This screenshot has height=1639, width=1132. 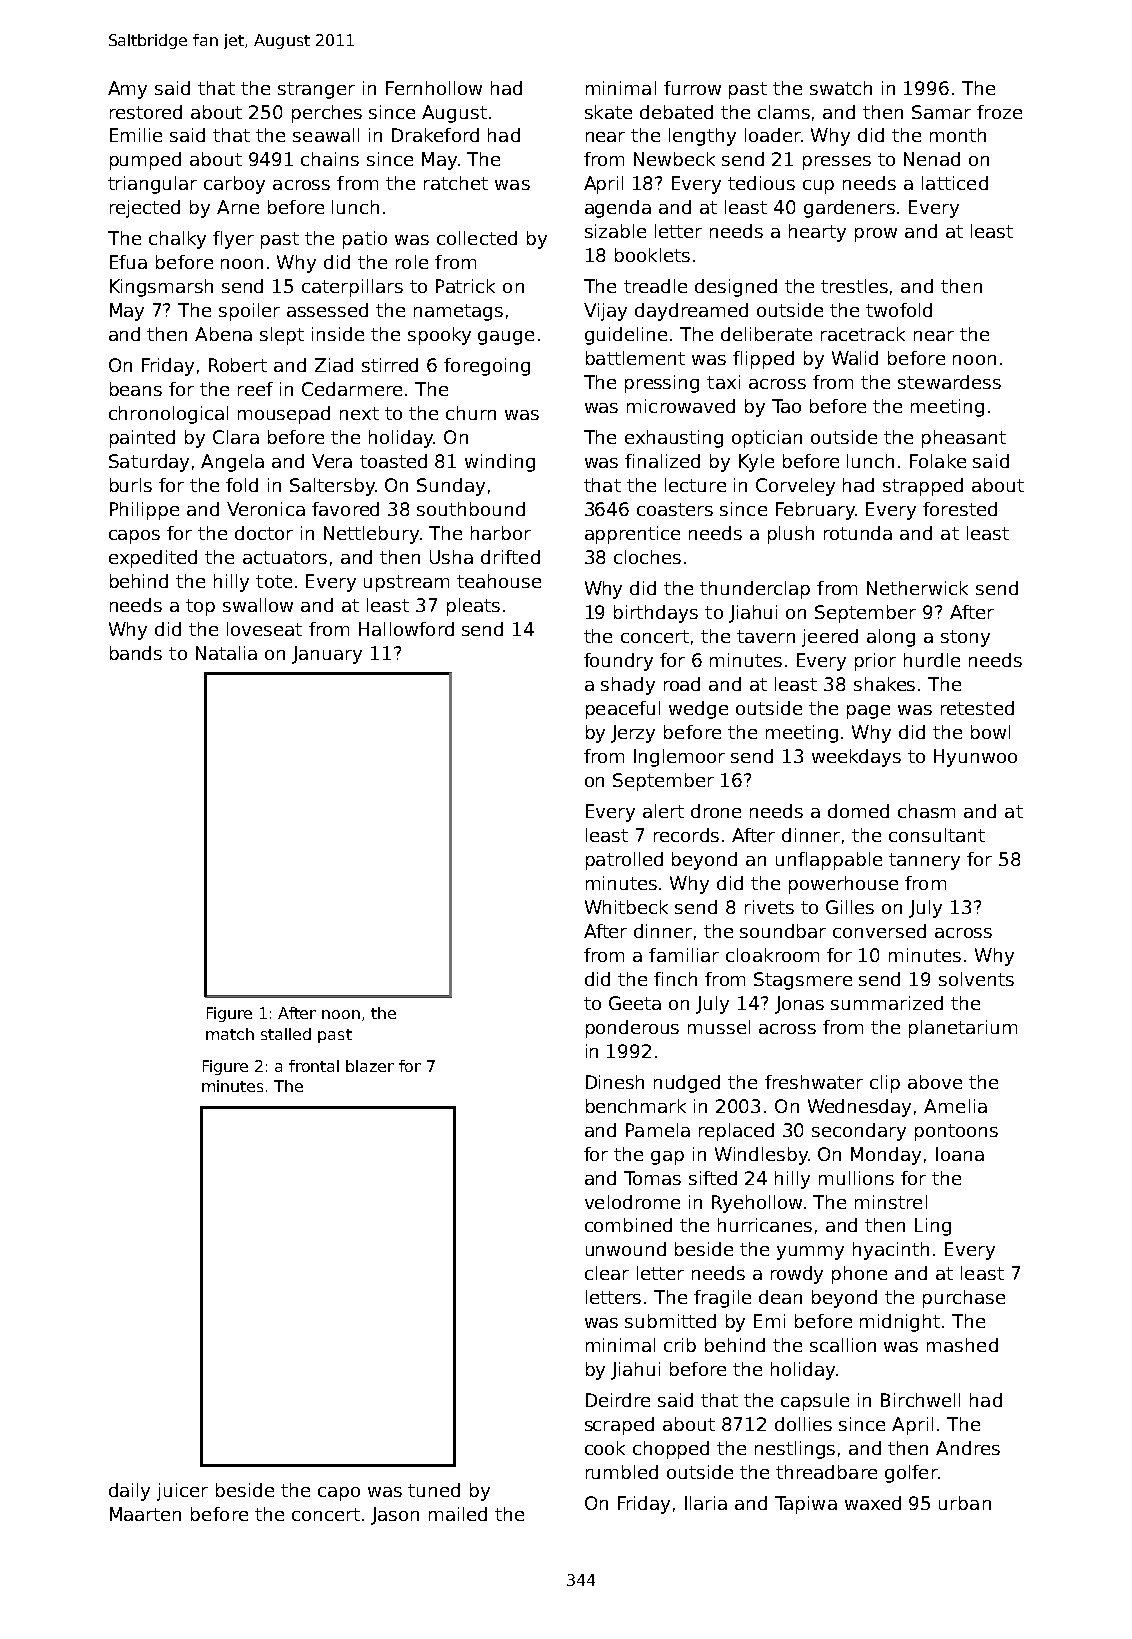 I want to click on swatch, so click(x=841, y=88).
